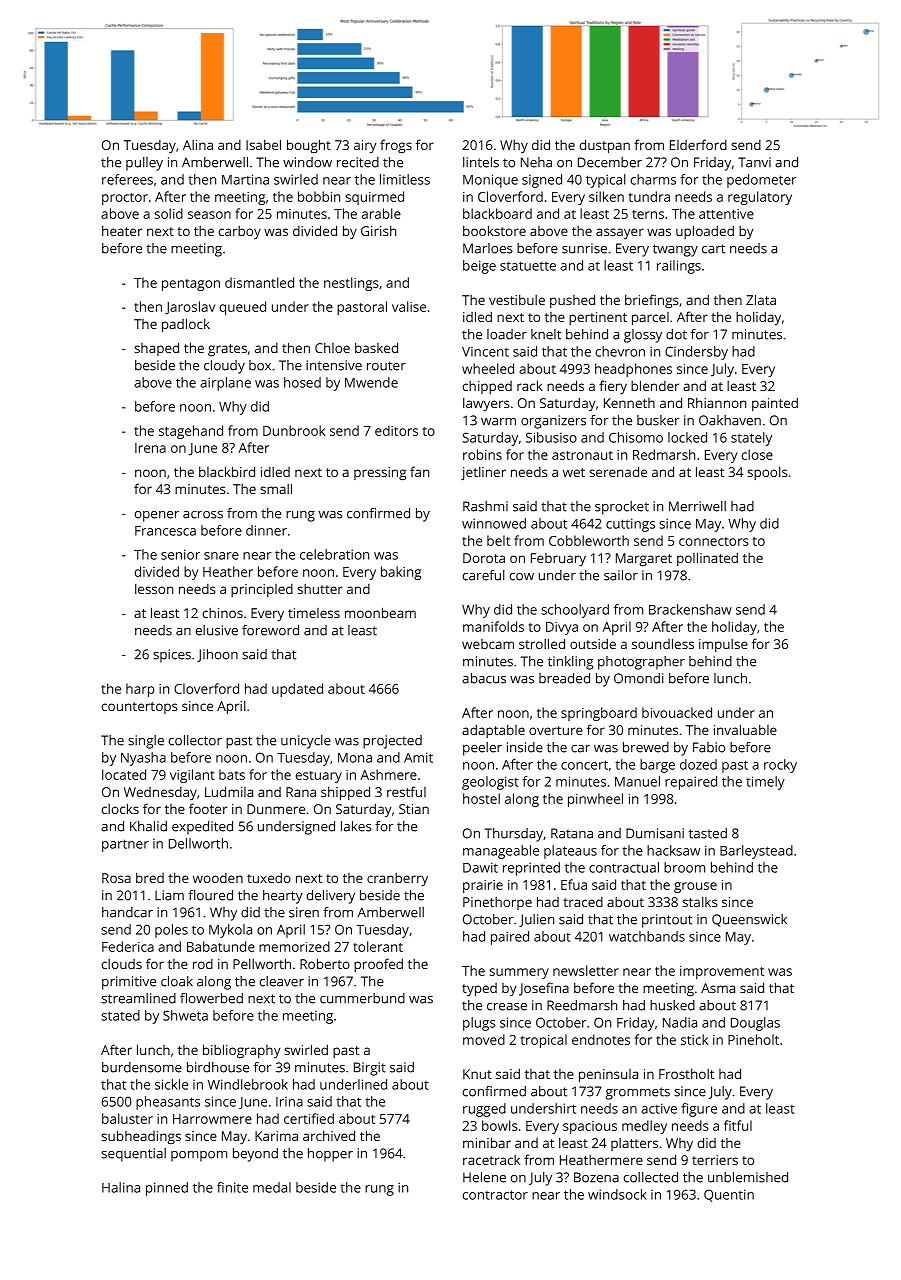 Image resolution: width=901 pixels, height=1280 pixels. What do you see at coordinates (483, 473) in the screenshot?
I see `jetliner` at bounding box center [483, 473].
